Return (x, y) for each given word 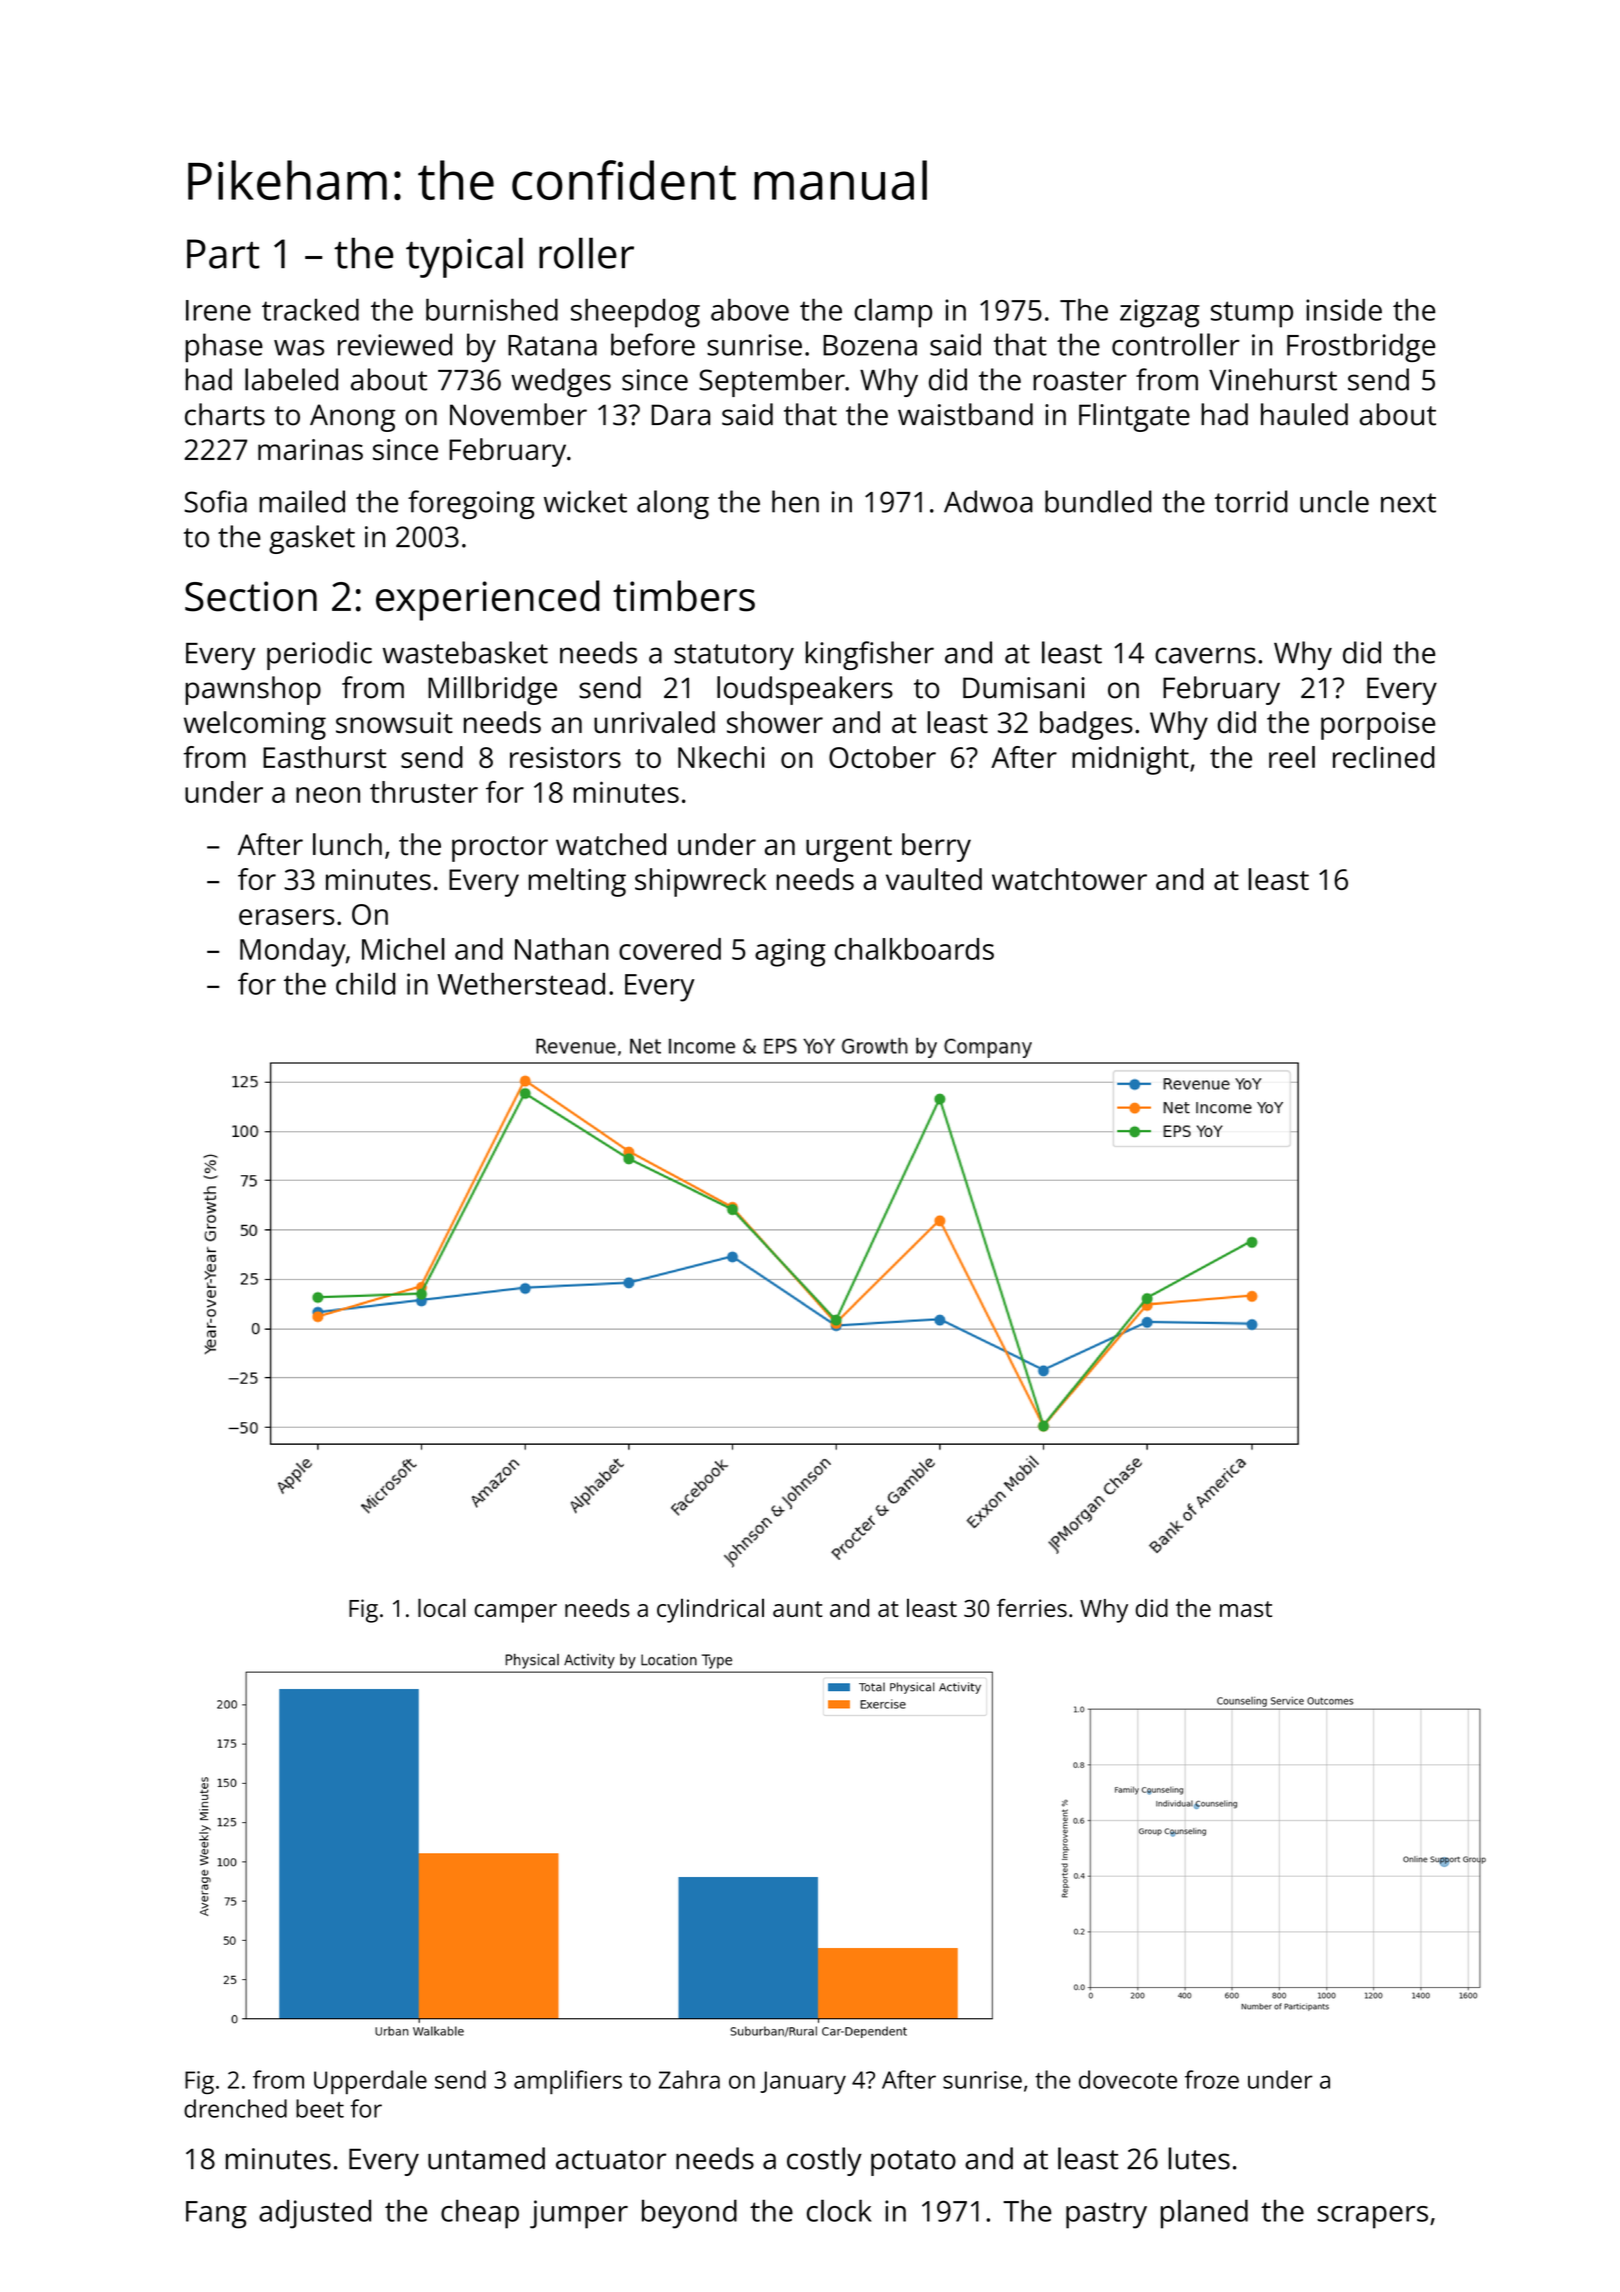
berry (936, 847)
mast (1246, 1609)
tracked (310, 309)
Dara (680, 415)
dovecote (1128, 2079)
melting (577, 882)
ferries (1032, 1608)
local (442, 1607)
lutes (1199, 2158)
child (365, 983)
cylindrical (710, 1611)
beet (320, 2108)
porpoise (1378, 726)
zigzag (1160, 313)
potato (913, 2163)
